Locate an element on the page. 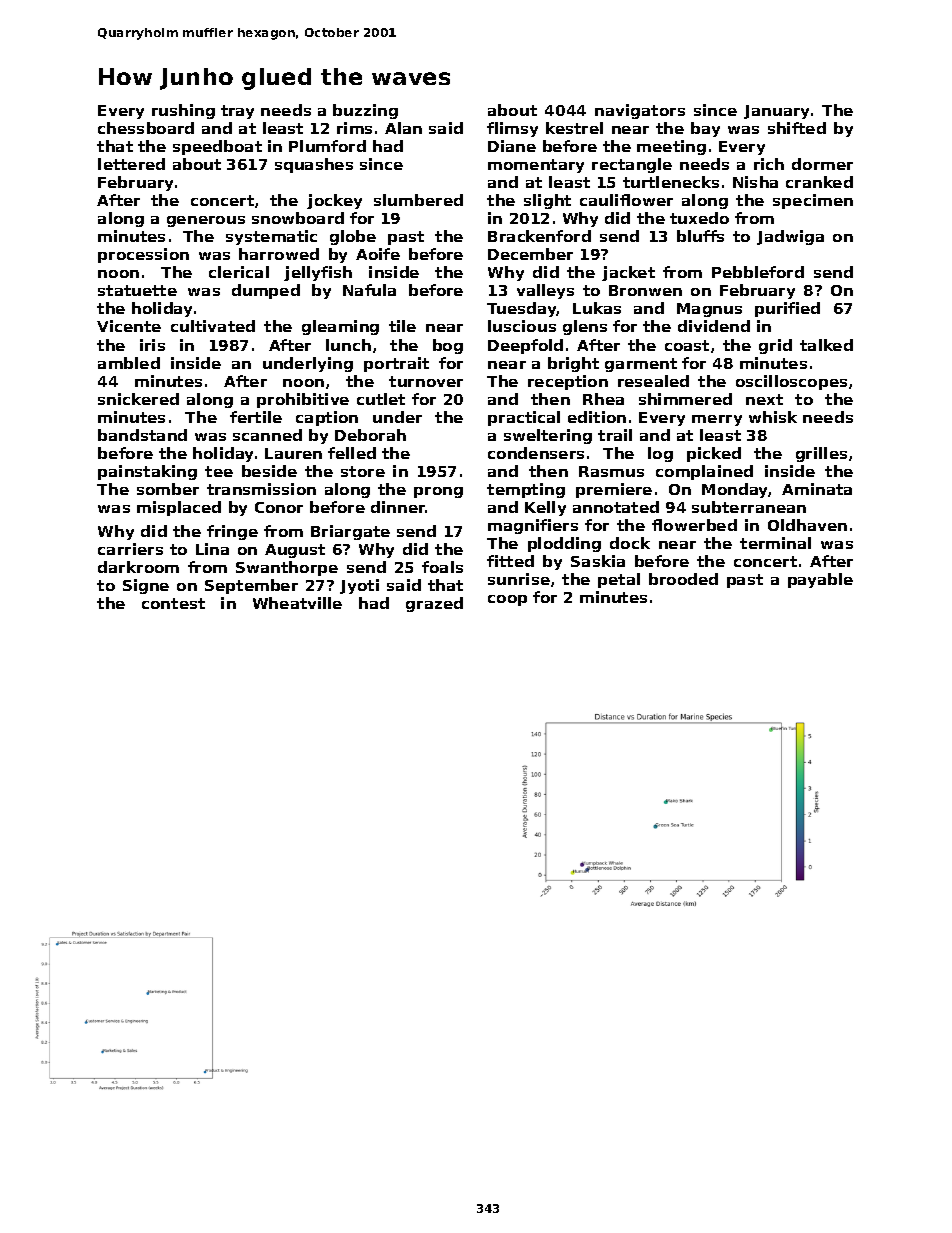 The height and width of the document is (1233, 952). speedboat is located at coordinates (217, 147).
